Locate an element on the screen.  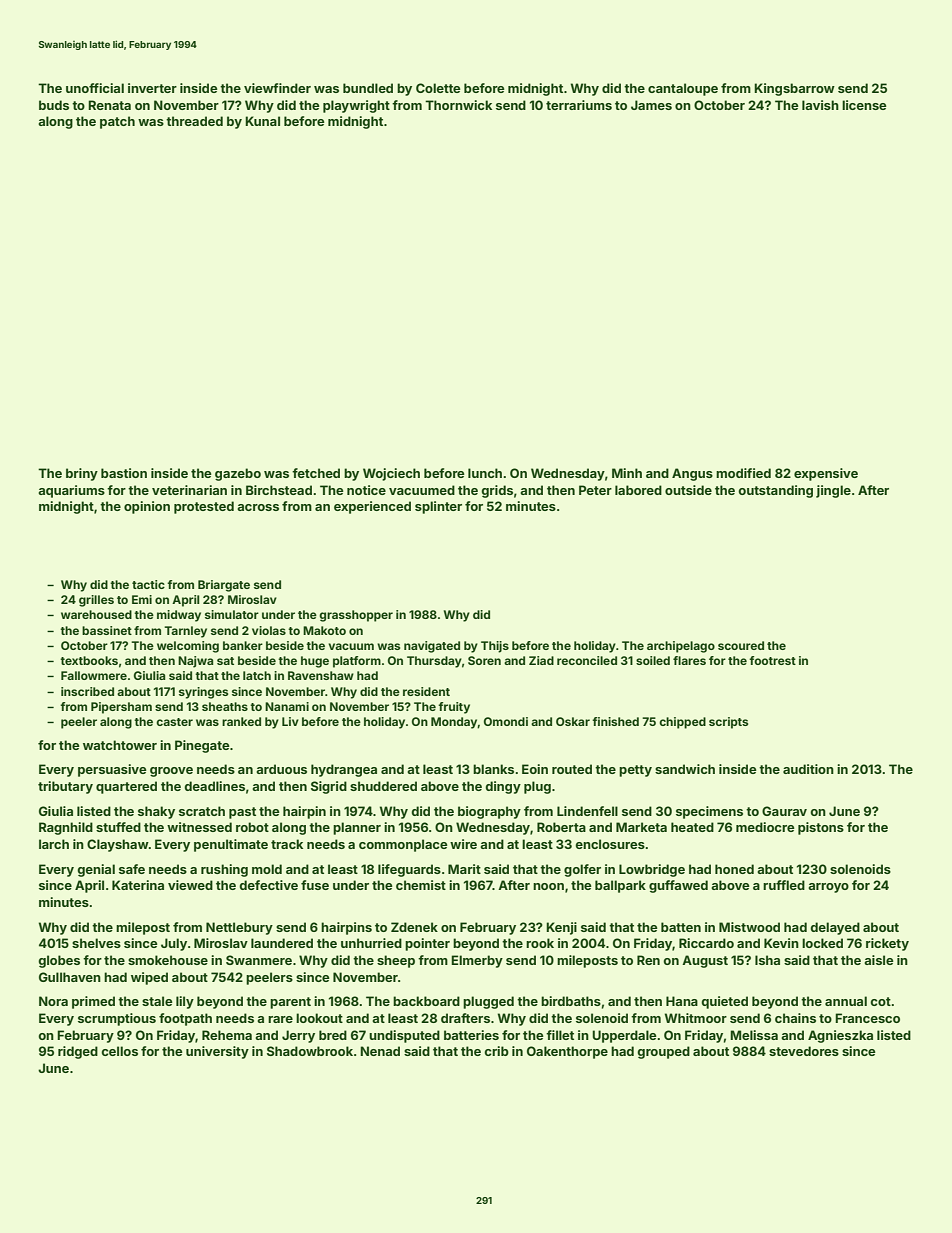
lavish is located at coordinates (820, 105).
